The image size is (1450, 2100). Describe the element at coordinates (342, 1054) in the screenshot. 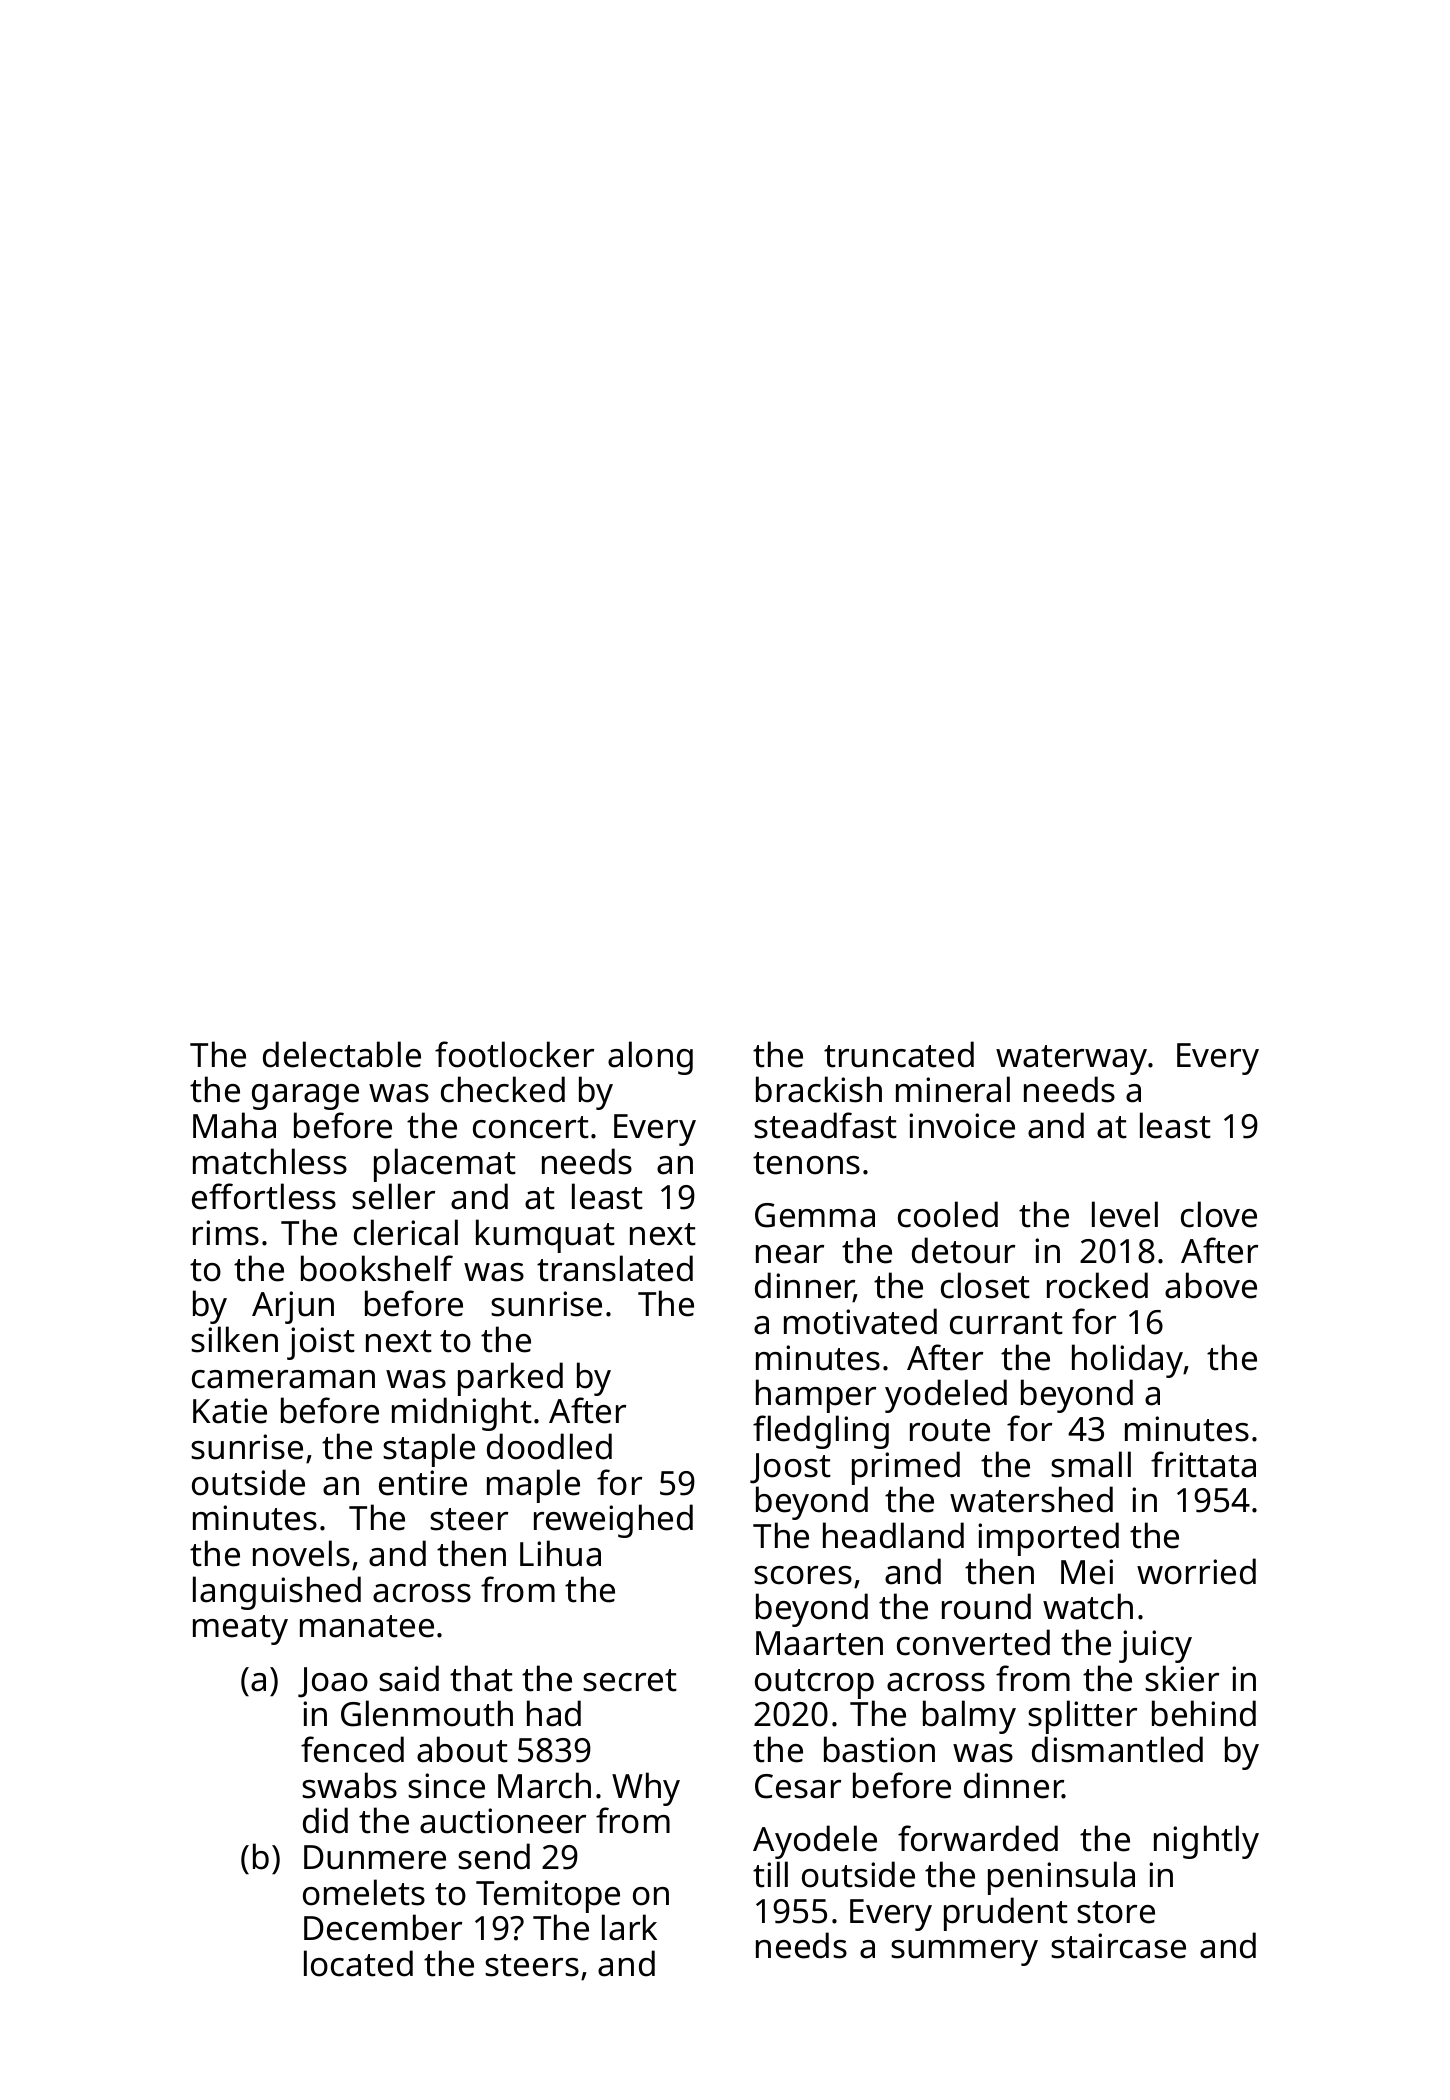

I see `delectable` at that location.
